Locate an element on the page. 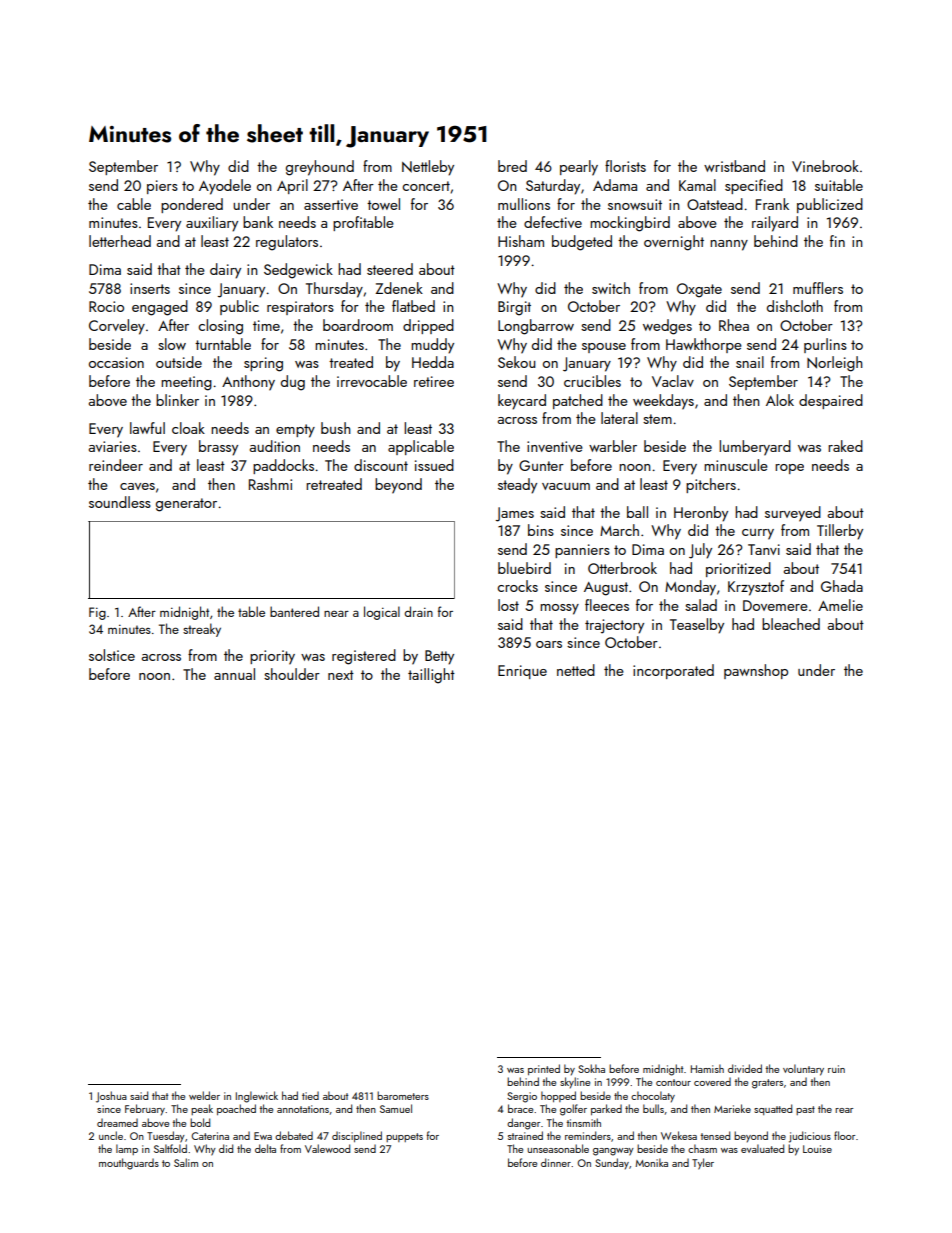  incorporated is located at coordinates (673, 671).
